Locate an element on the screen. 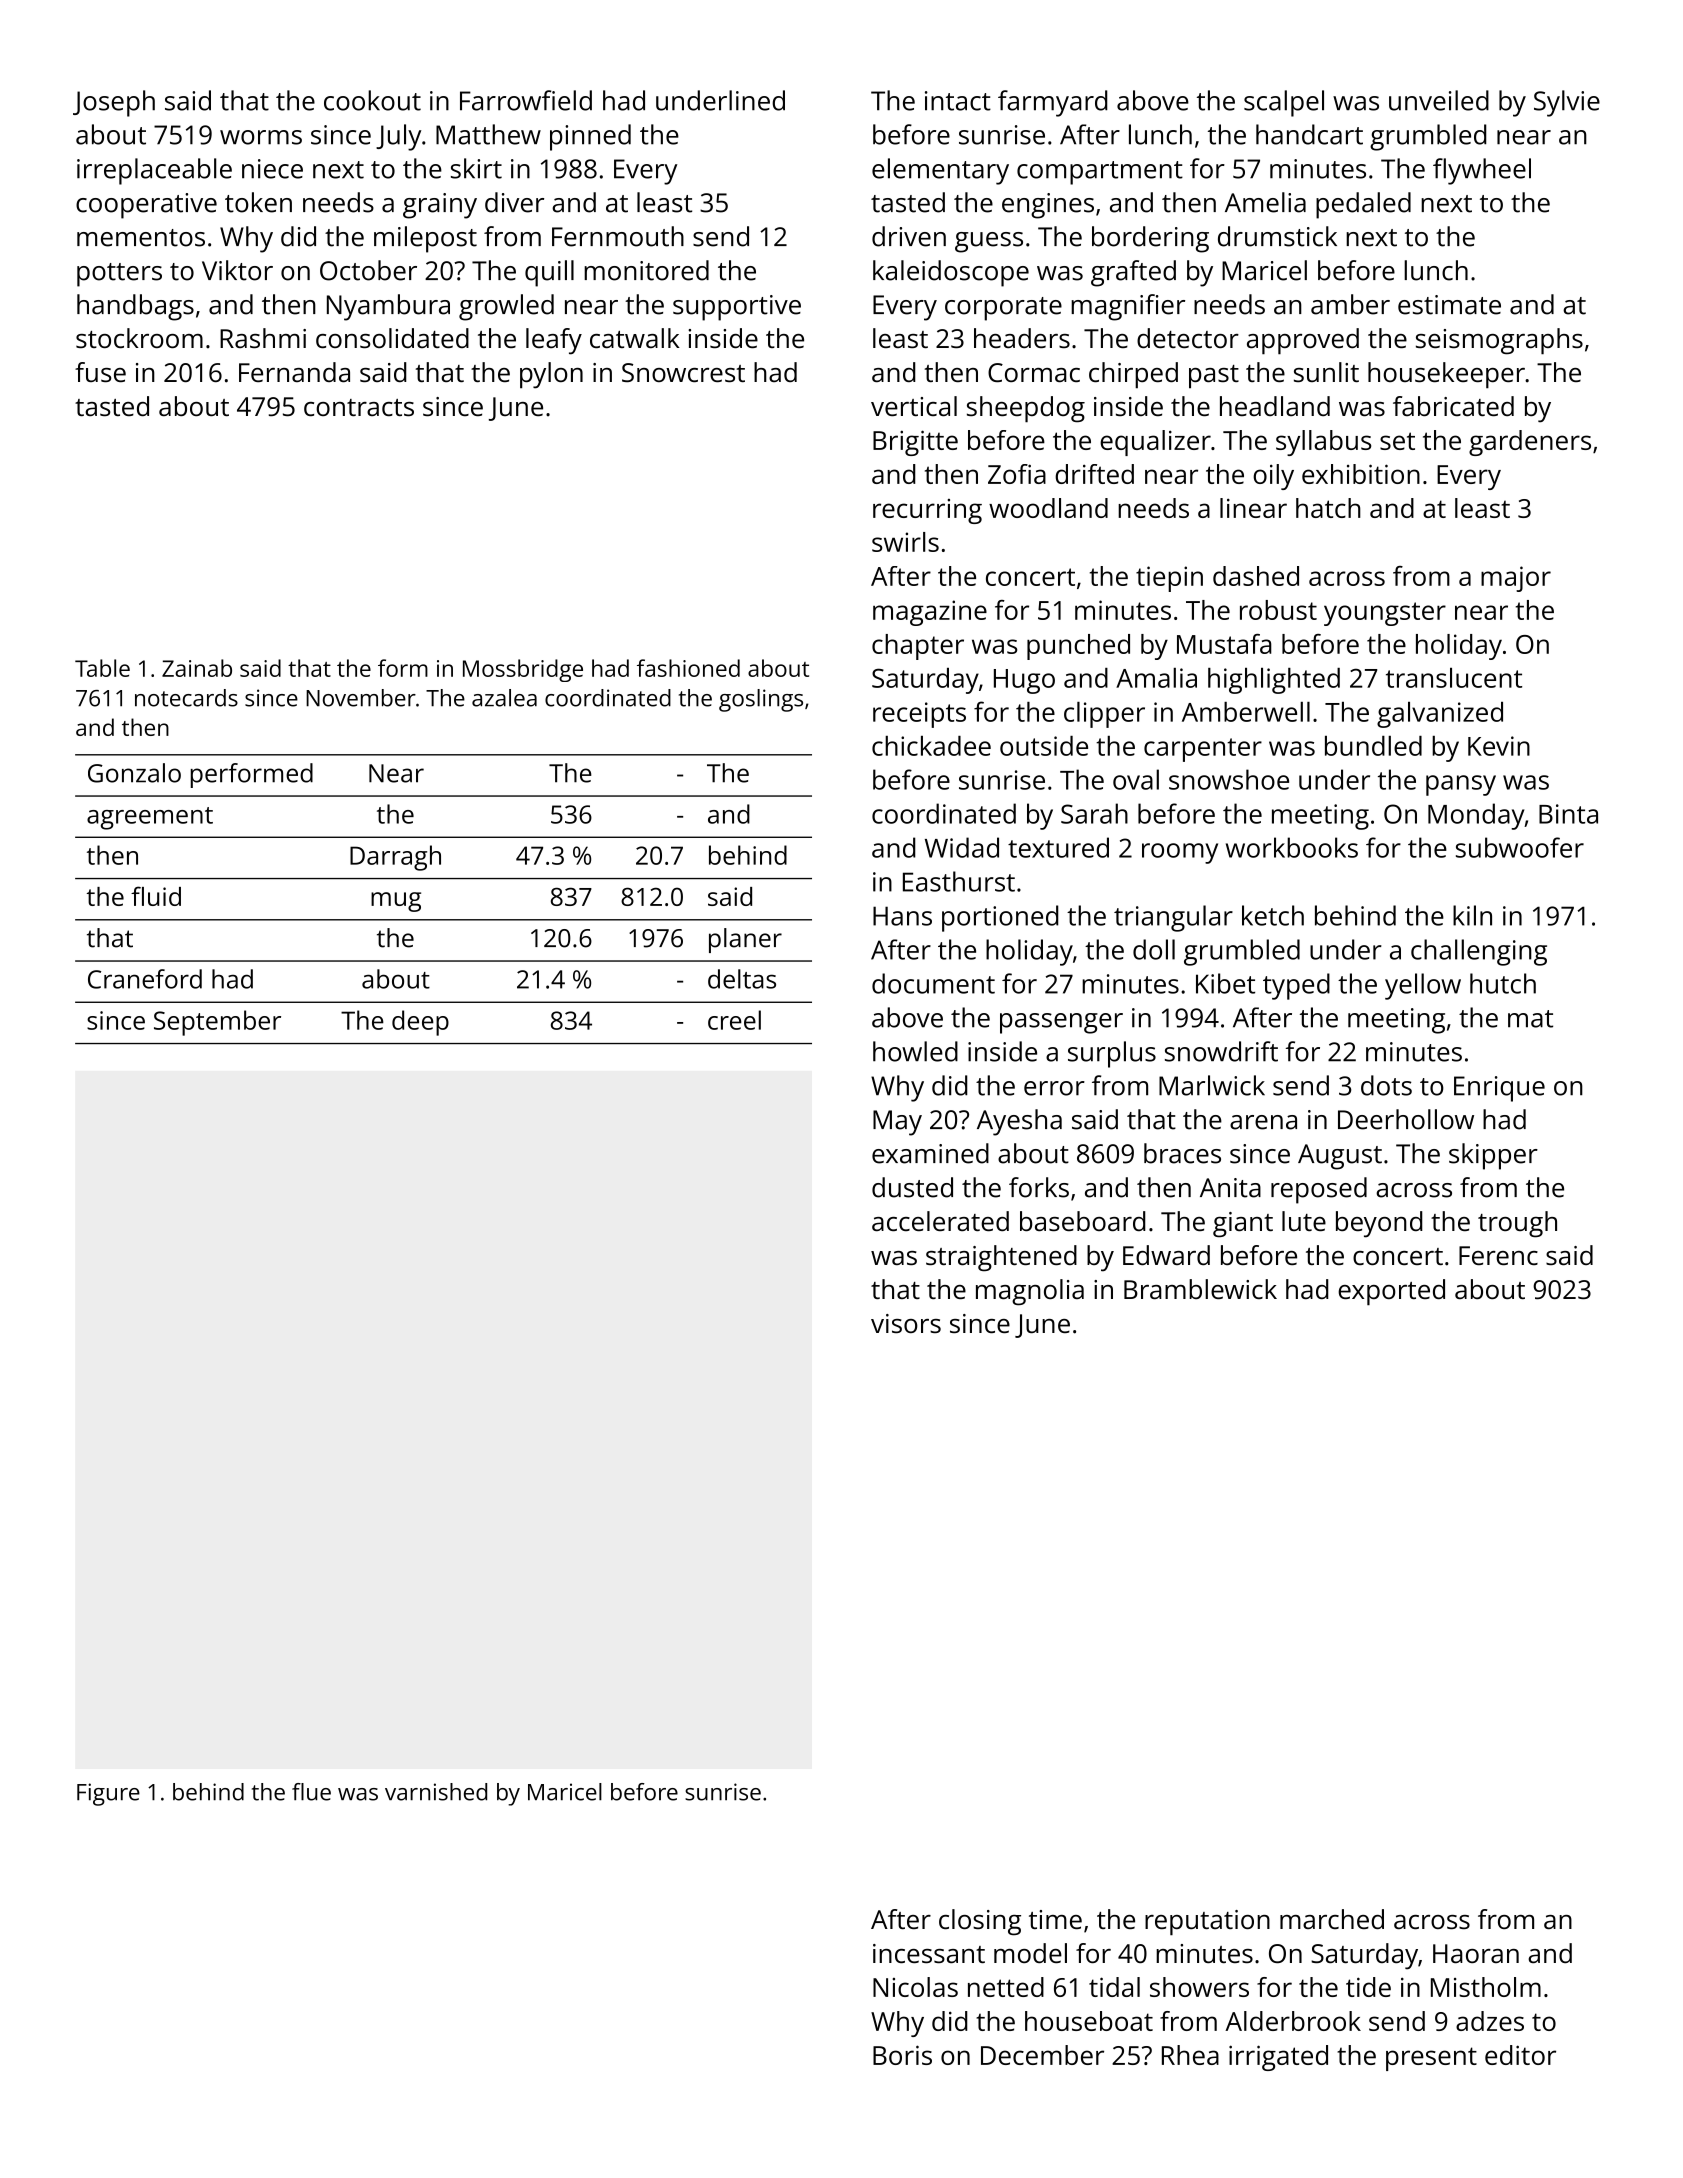 The width and height of the screenshot is (1683, 2178). fluid is located at coordinates (156, 896).
